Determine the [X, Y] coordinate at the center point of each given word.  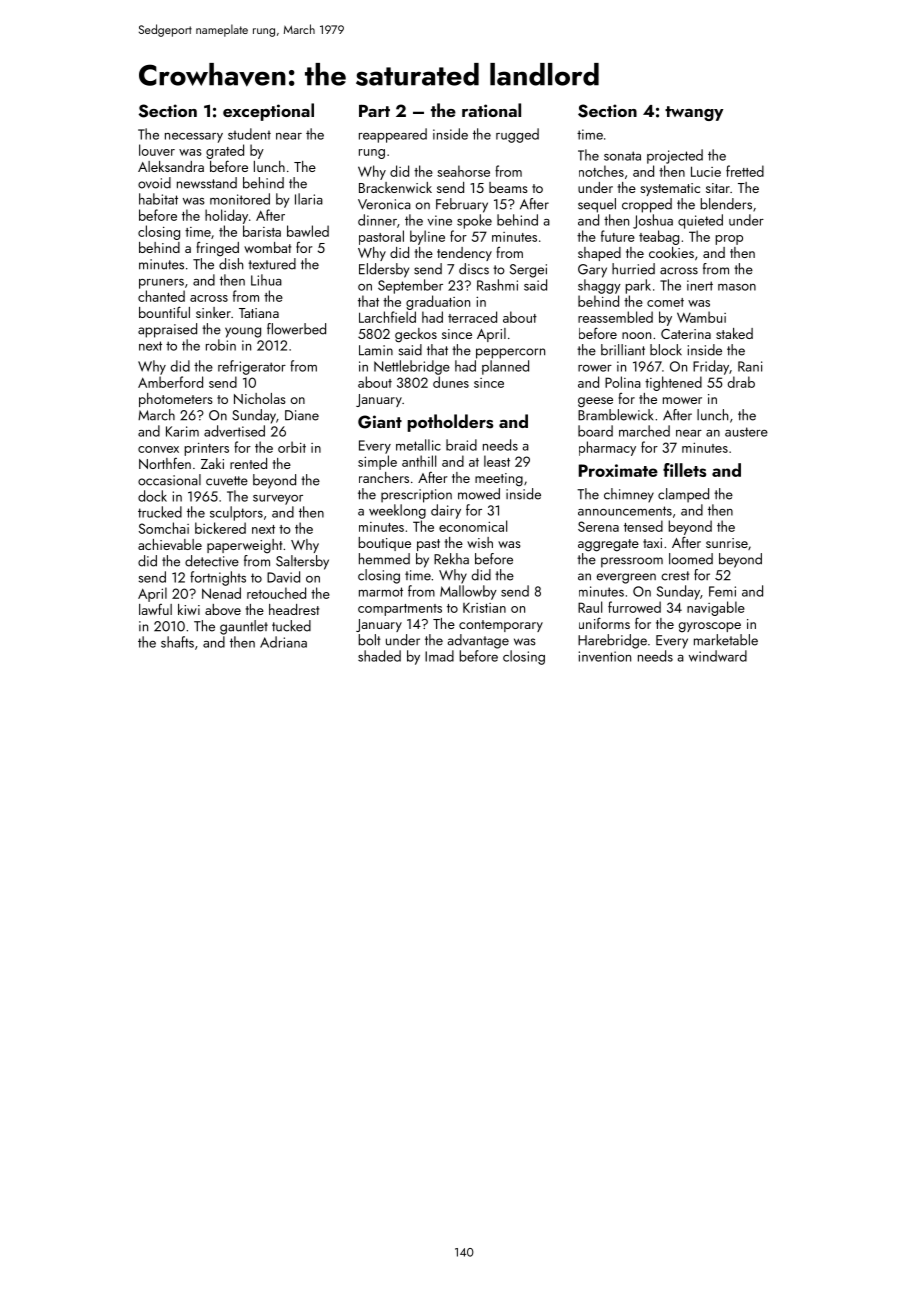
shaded [379, 656]
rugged [517, 135]
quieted [700, 221]
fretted [745, 171]
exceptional [268, 112]
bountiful [164, 312]
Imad [439, 656]
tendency [464, 254]
